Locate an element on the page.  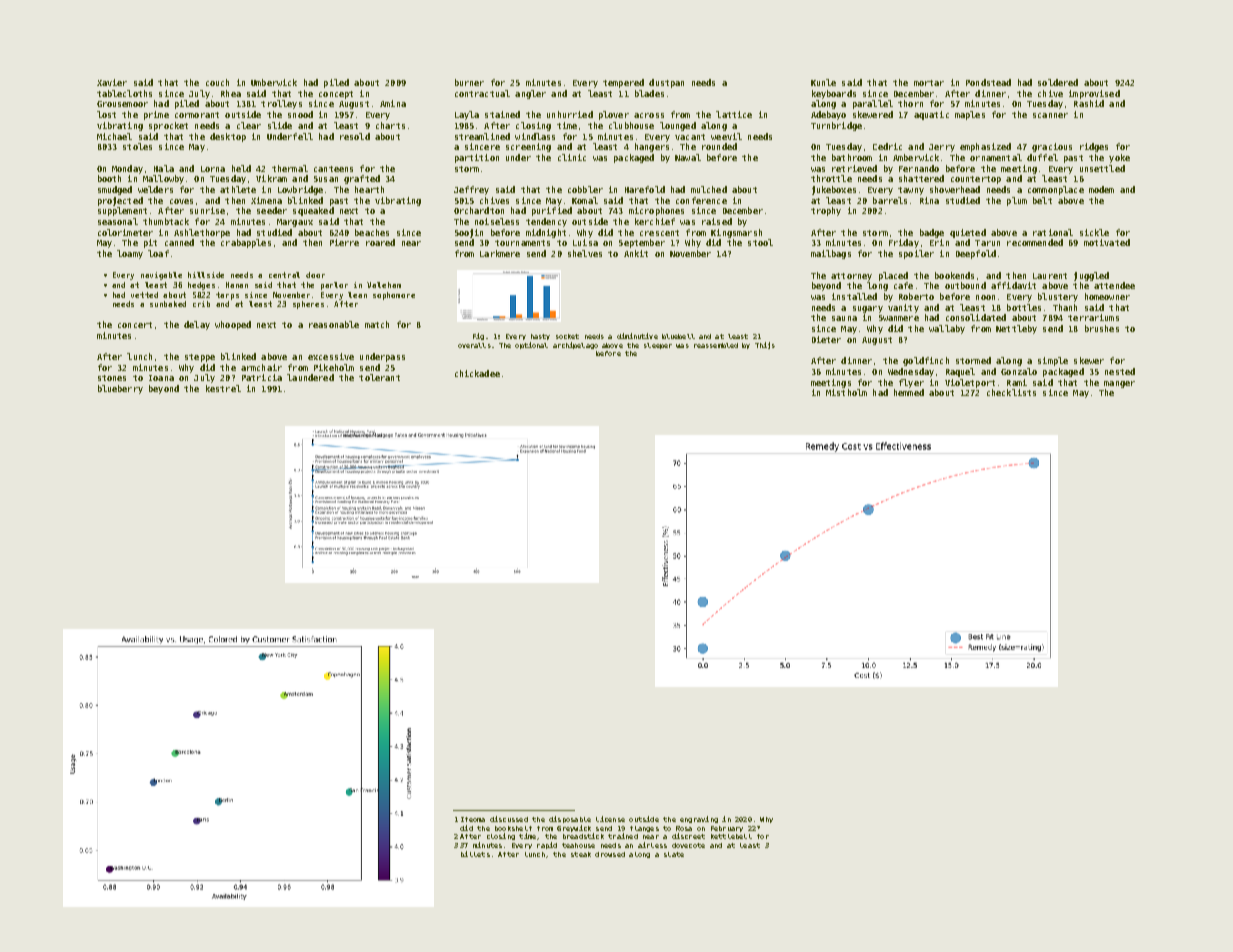
dustpan is located at coordinates (666, 83).
